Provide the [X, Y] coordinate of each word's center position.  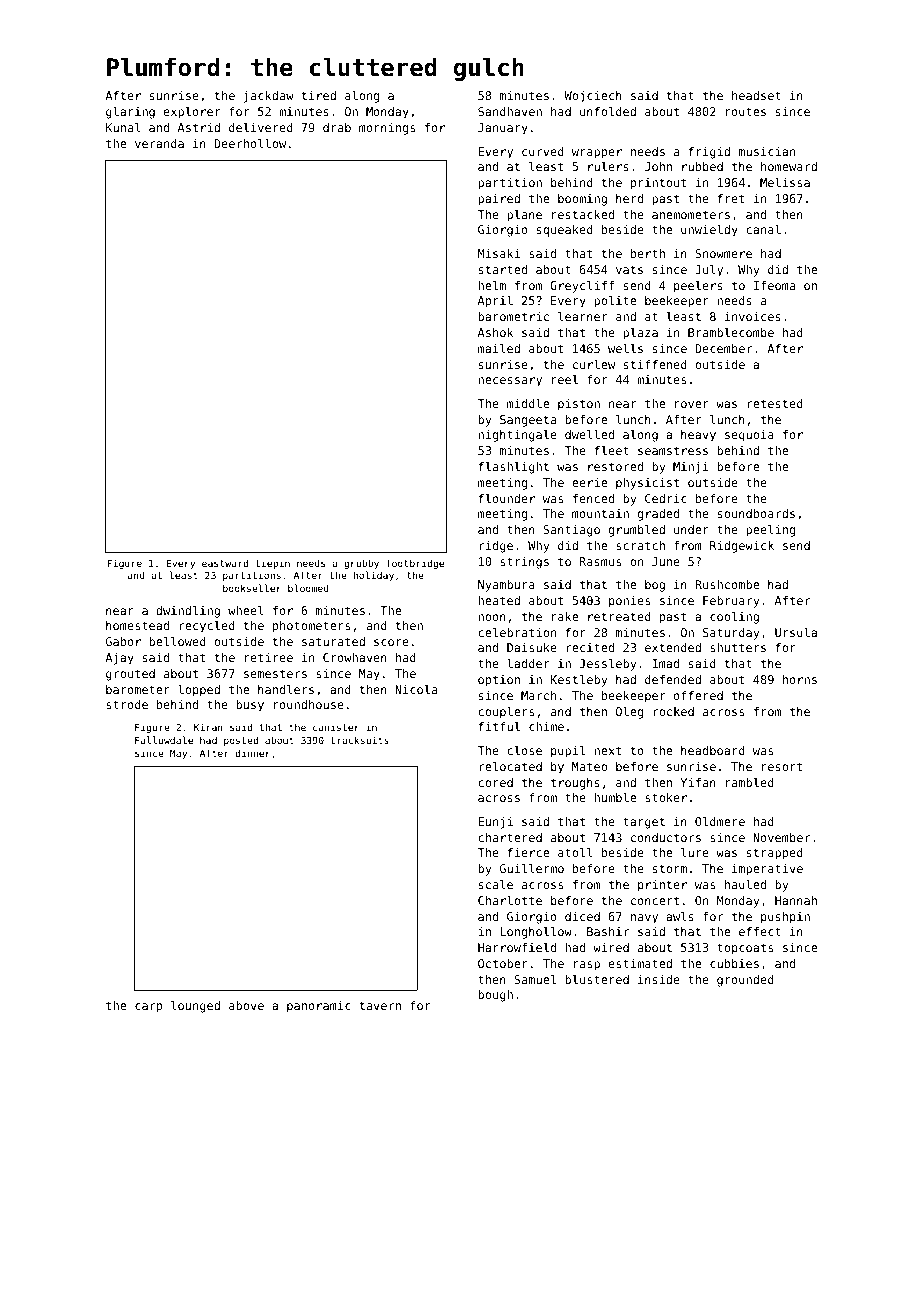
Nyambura [506, 586]
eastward [225, 563]
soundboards [756, 513]
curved [543, 151]
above [246, 1005]
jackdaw [268, 97]
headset [756, 95]
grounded [745, 981]
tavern [380, 1005]
